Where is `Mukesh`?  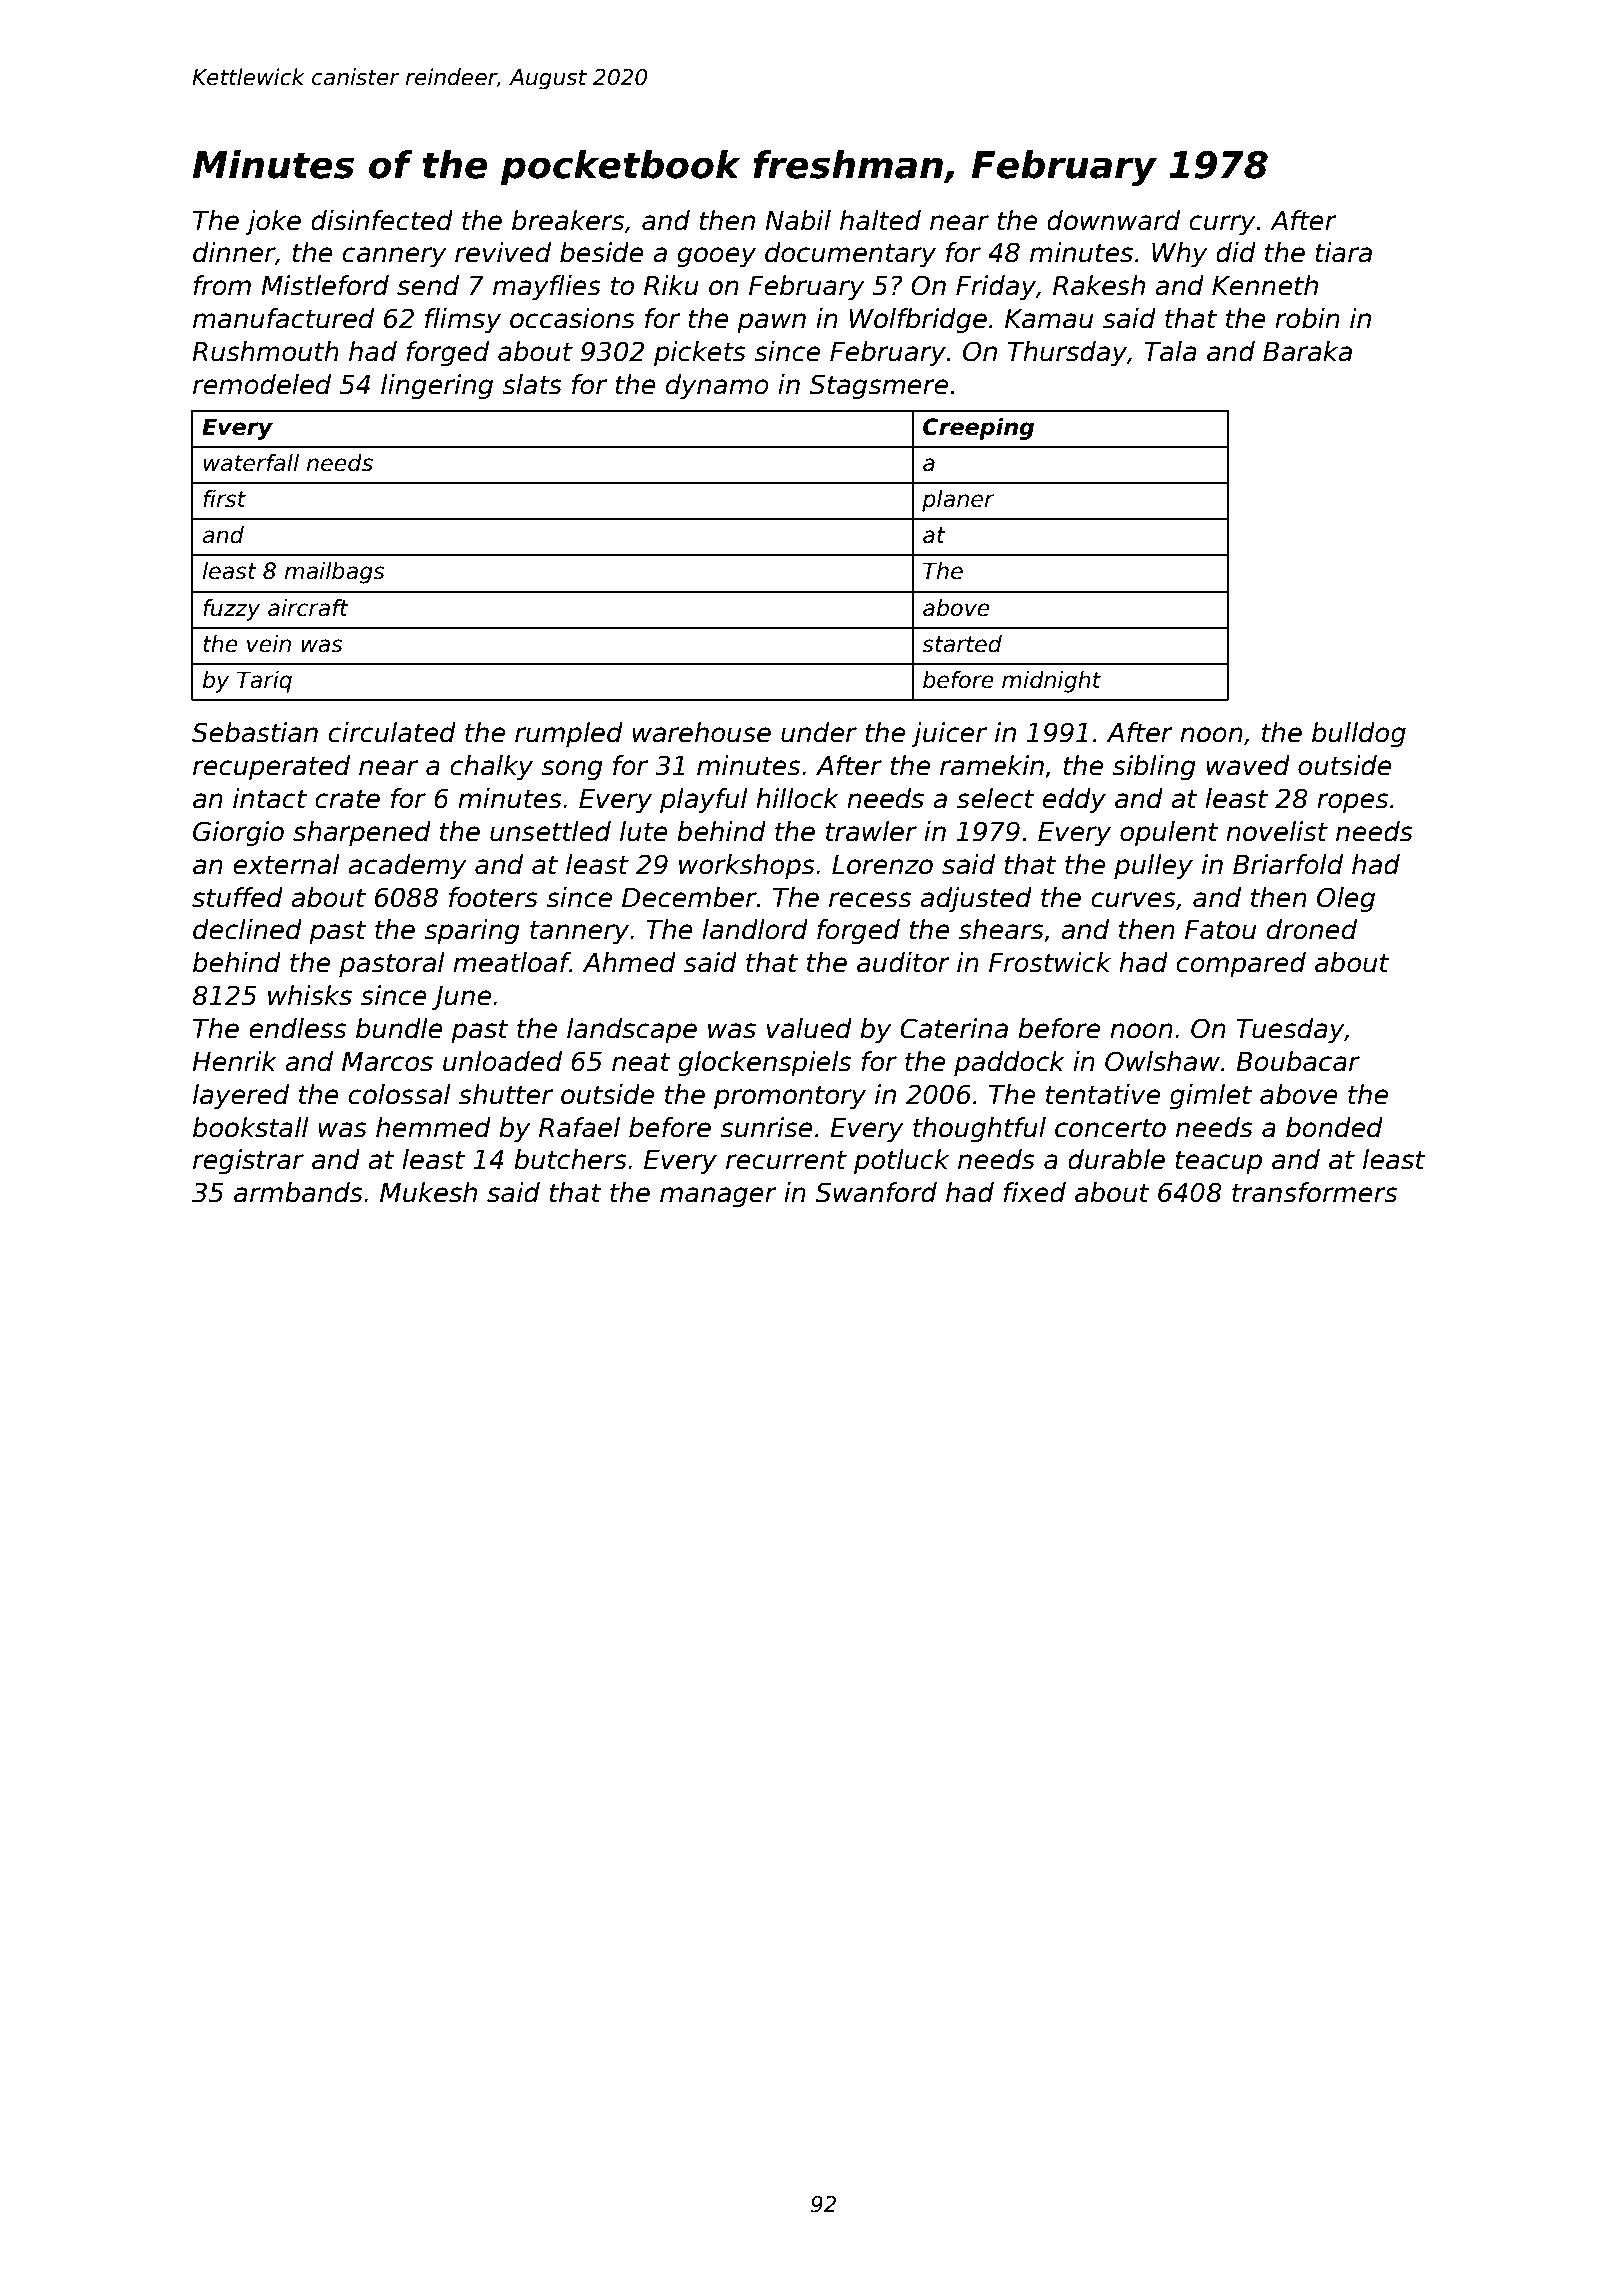
Mukesh is located at coordinates (428, 1192).
